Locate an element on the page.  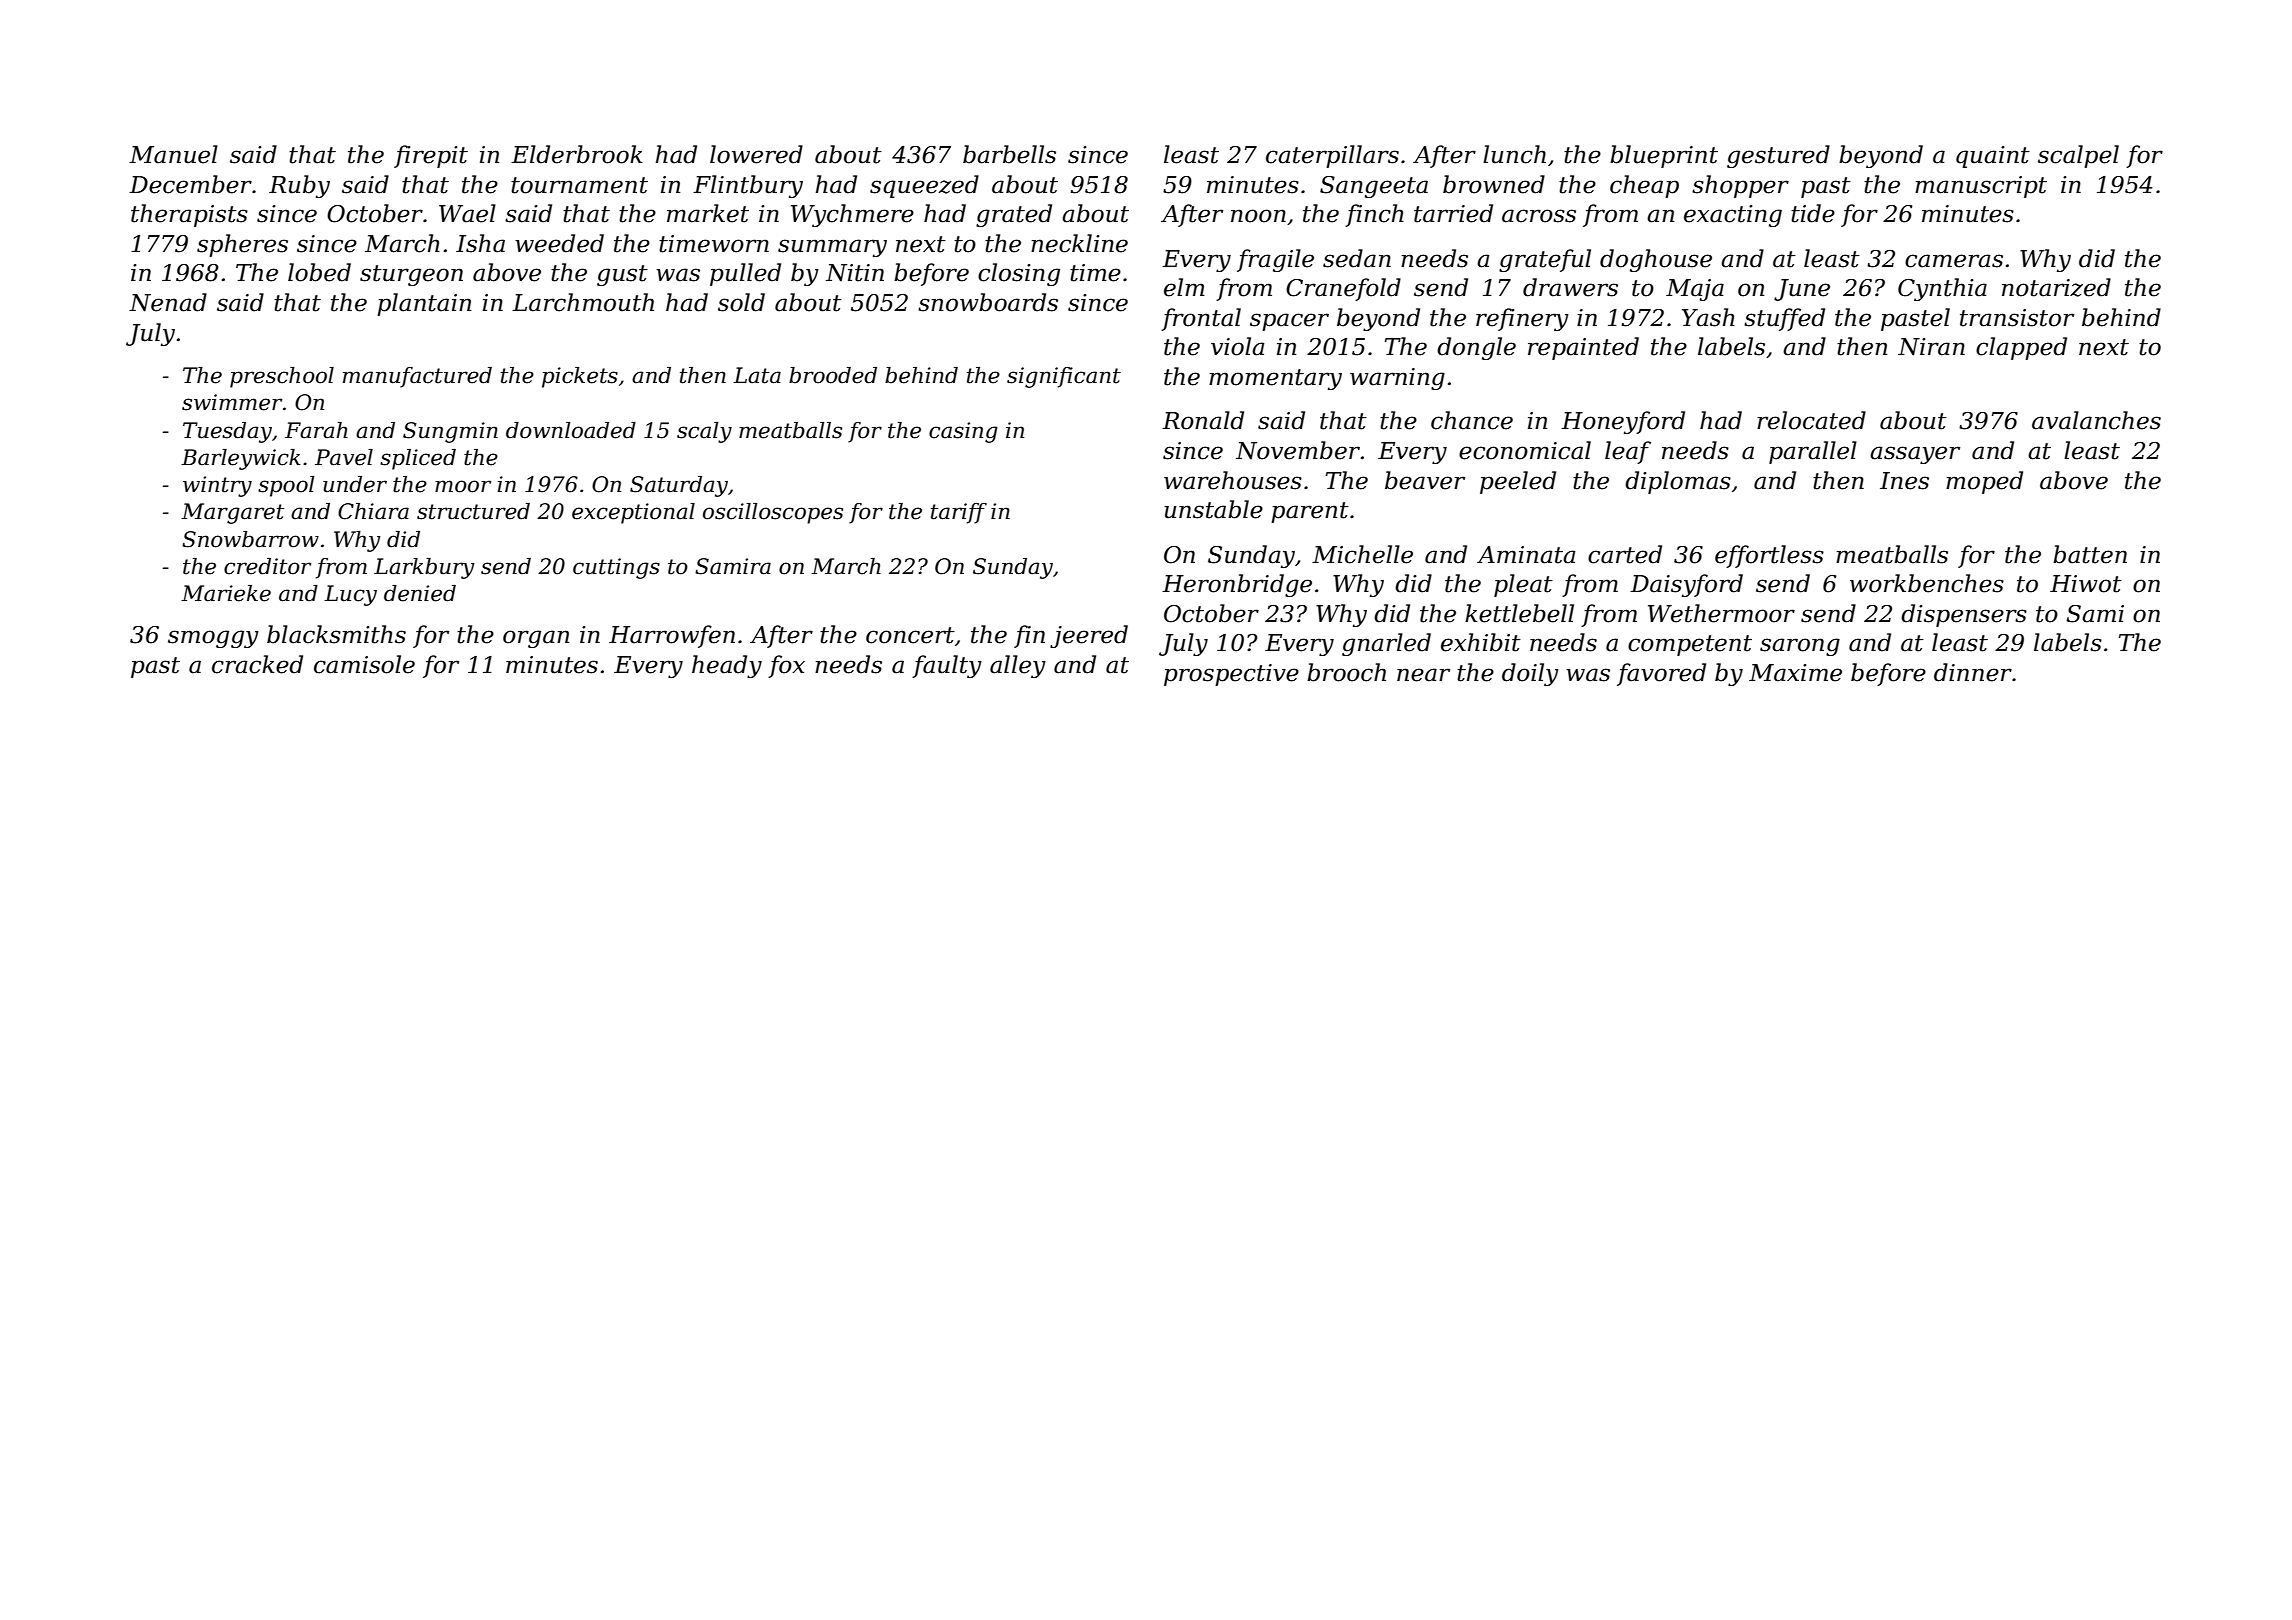
Manuel is located at coordinates (173, 154).
